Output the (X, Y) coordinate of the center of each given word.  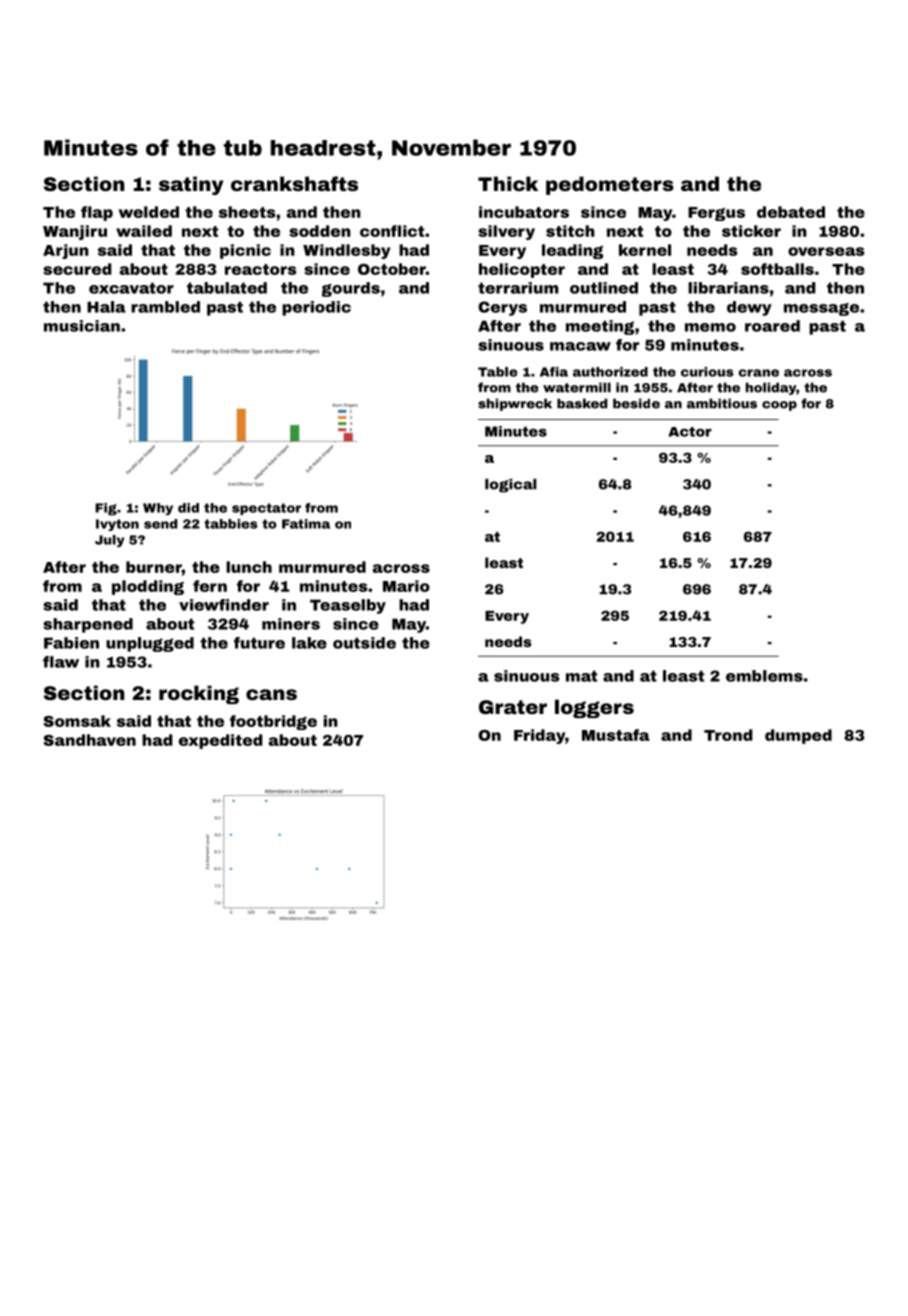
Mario (406, 586)
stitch (570, 231)
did (188, 508)
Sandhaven (89, 740)
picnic (245, 251)
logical (511, 486)
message (821, 309)
